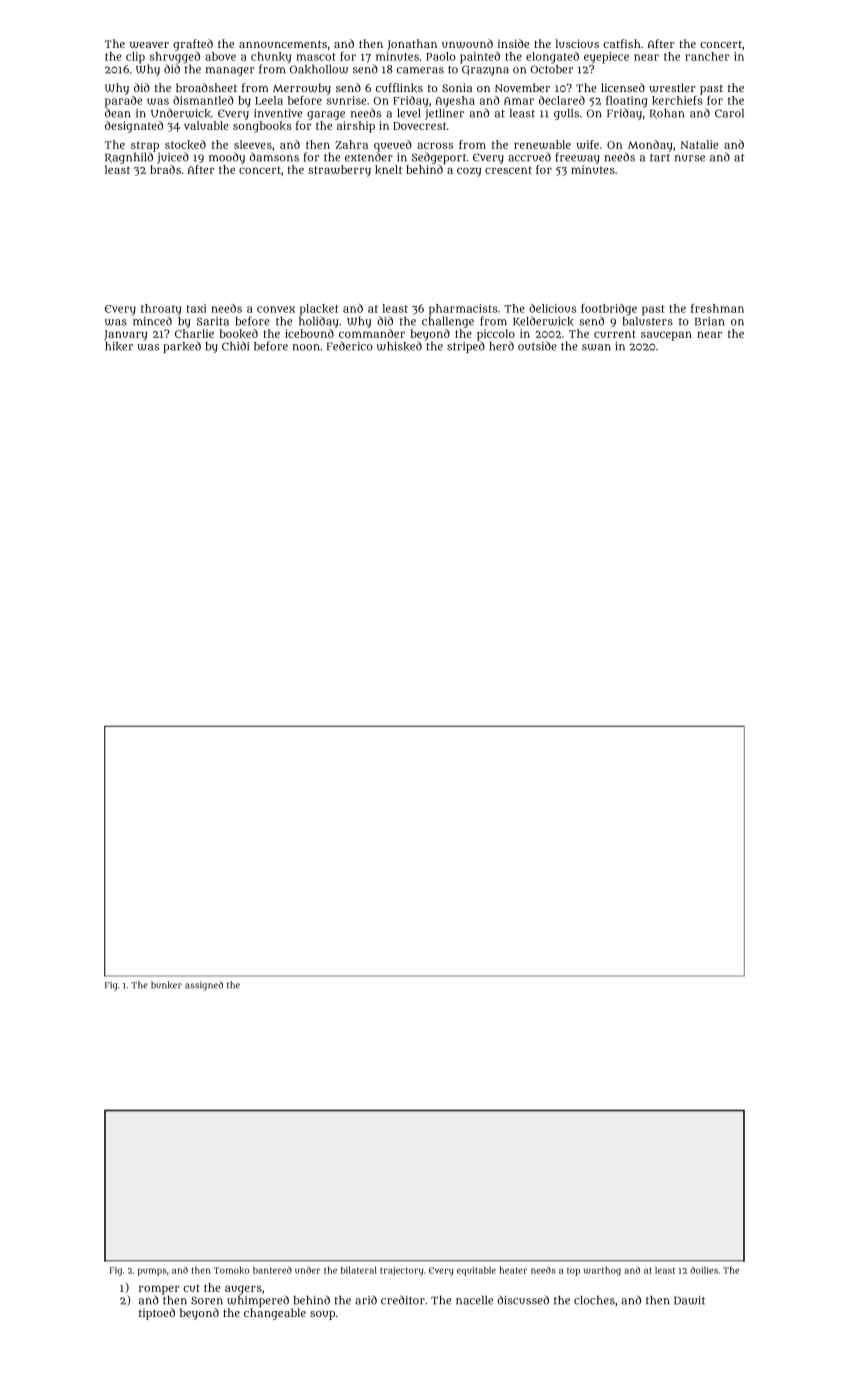 The height and width of the image is (1400, 849). Describe the element at coordinates (157, 1314) in the image. I see `tiptoed` at that location.
